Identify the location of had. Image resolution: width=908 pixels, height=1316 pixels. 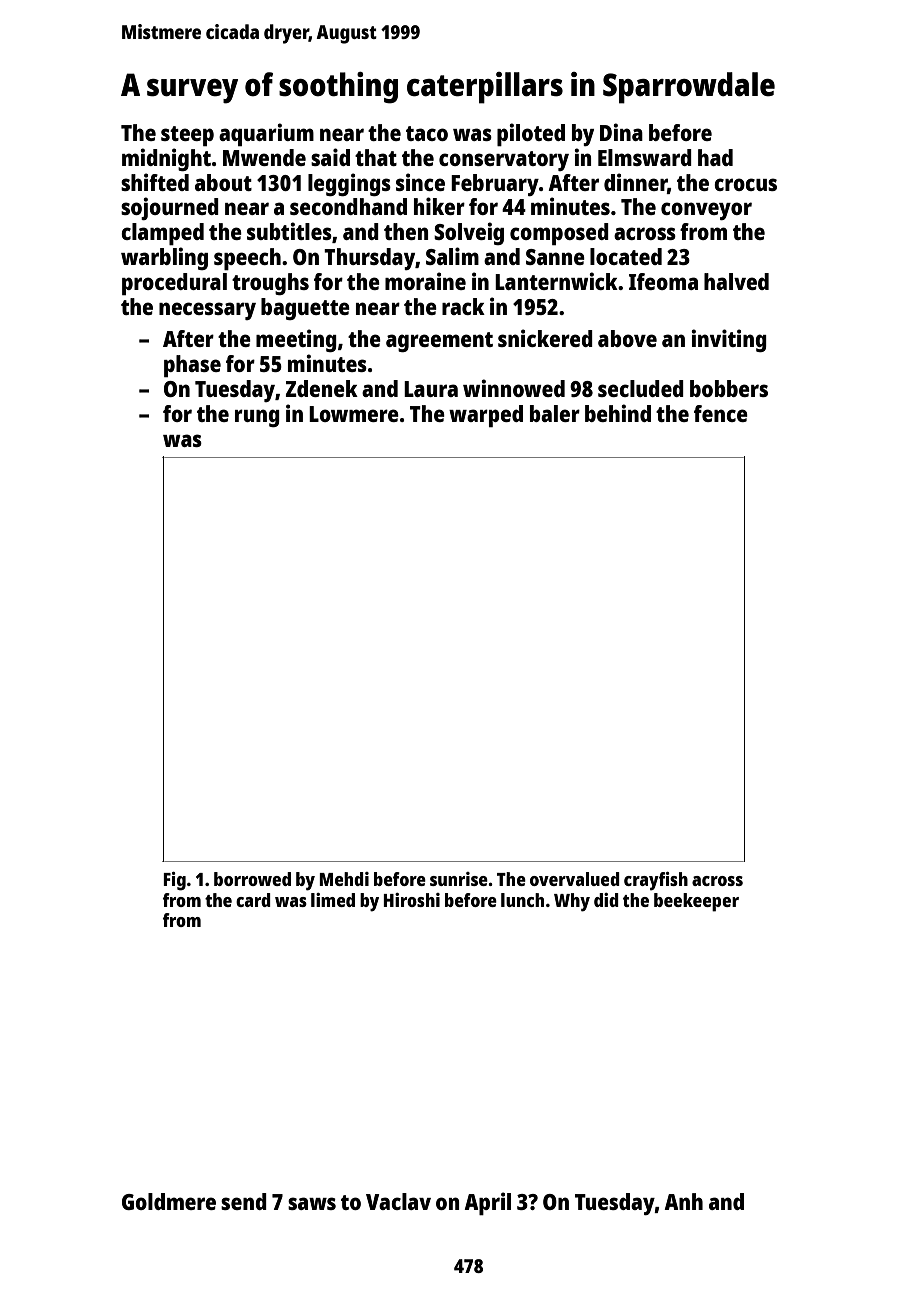
(715, 157).
